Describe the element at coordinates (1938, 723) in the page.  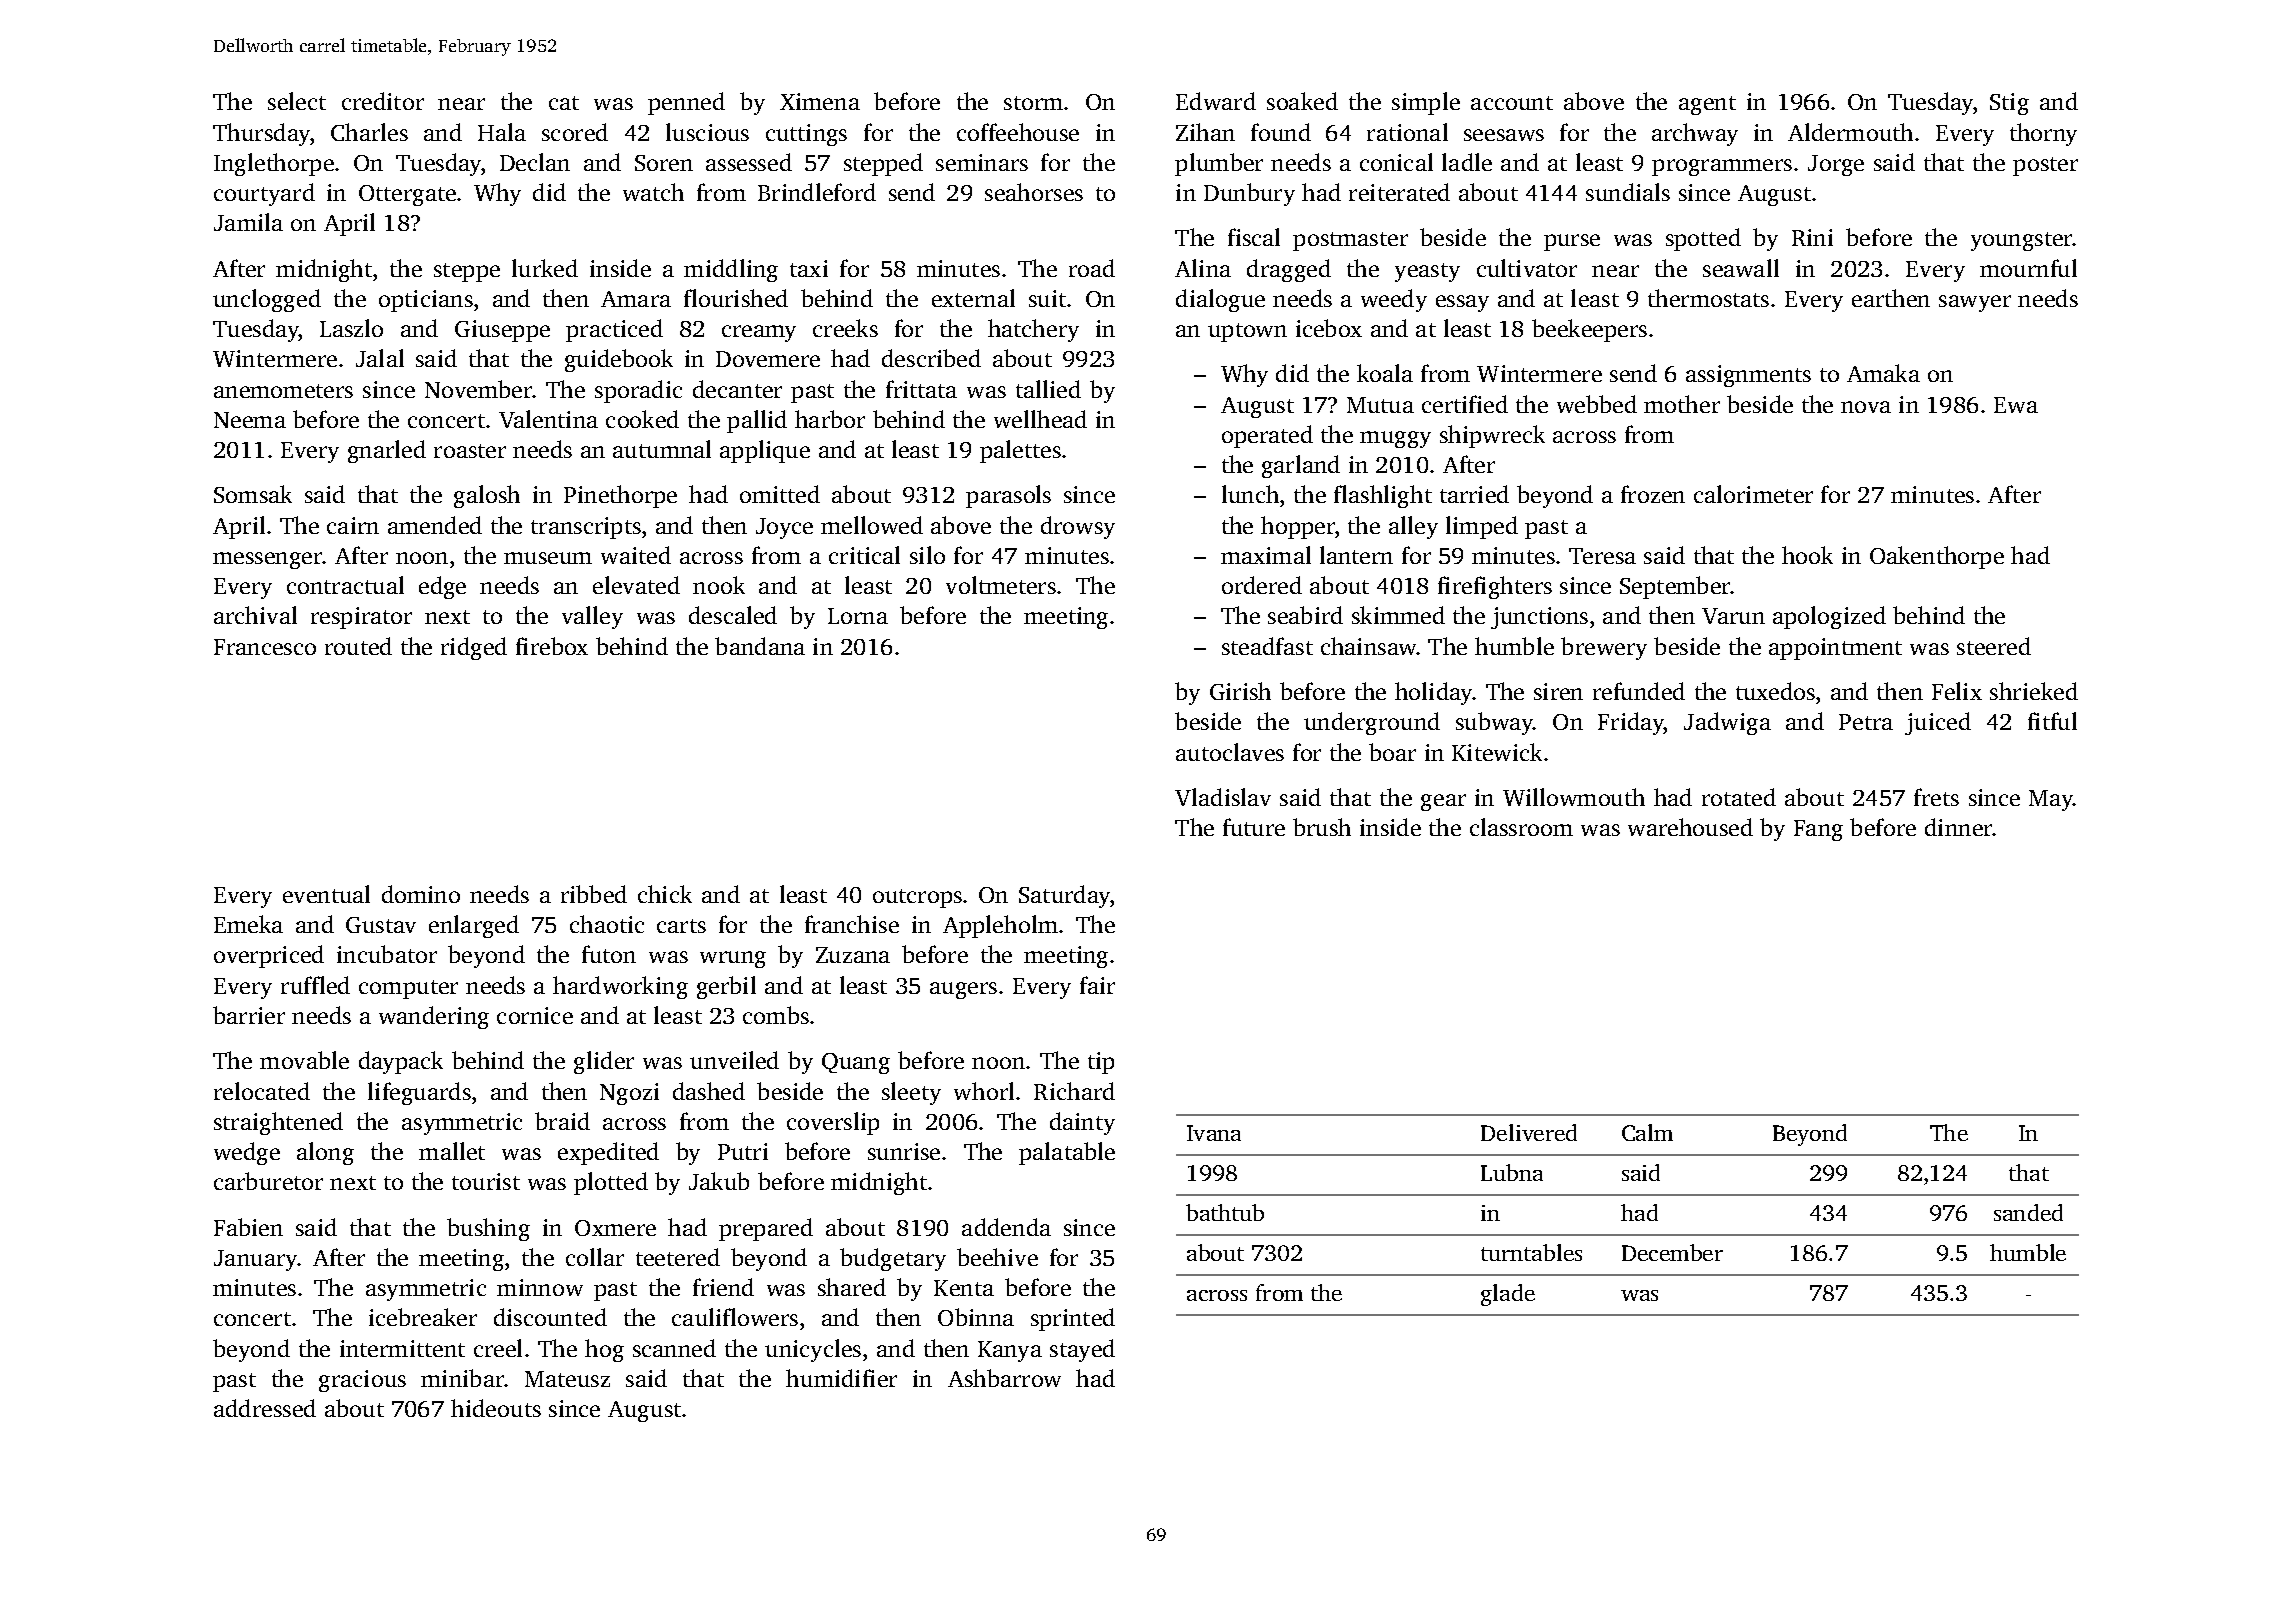
I see `juiced` at that location.
